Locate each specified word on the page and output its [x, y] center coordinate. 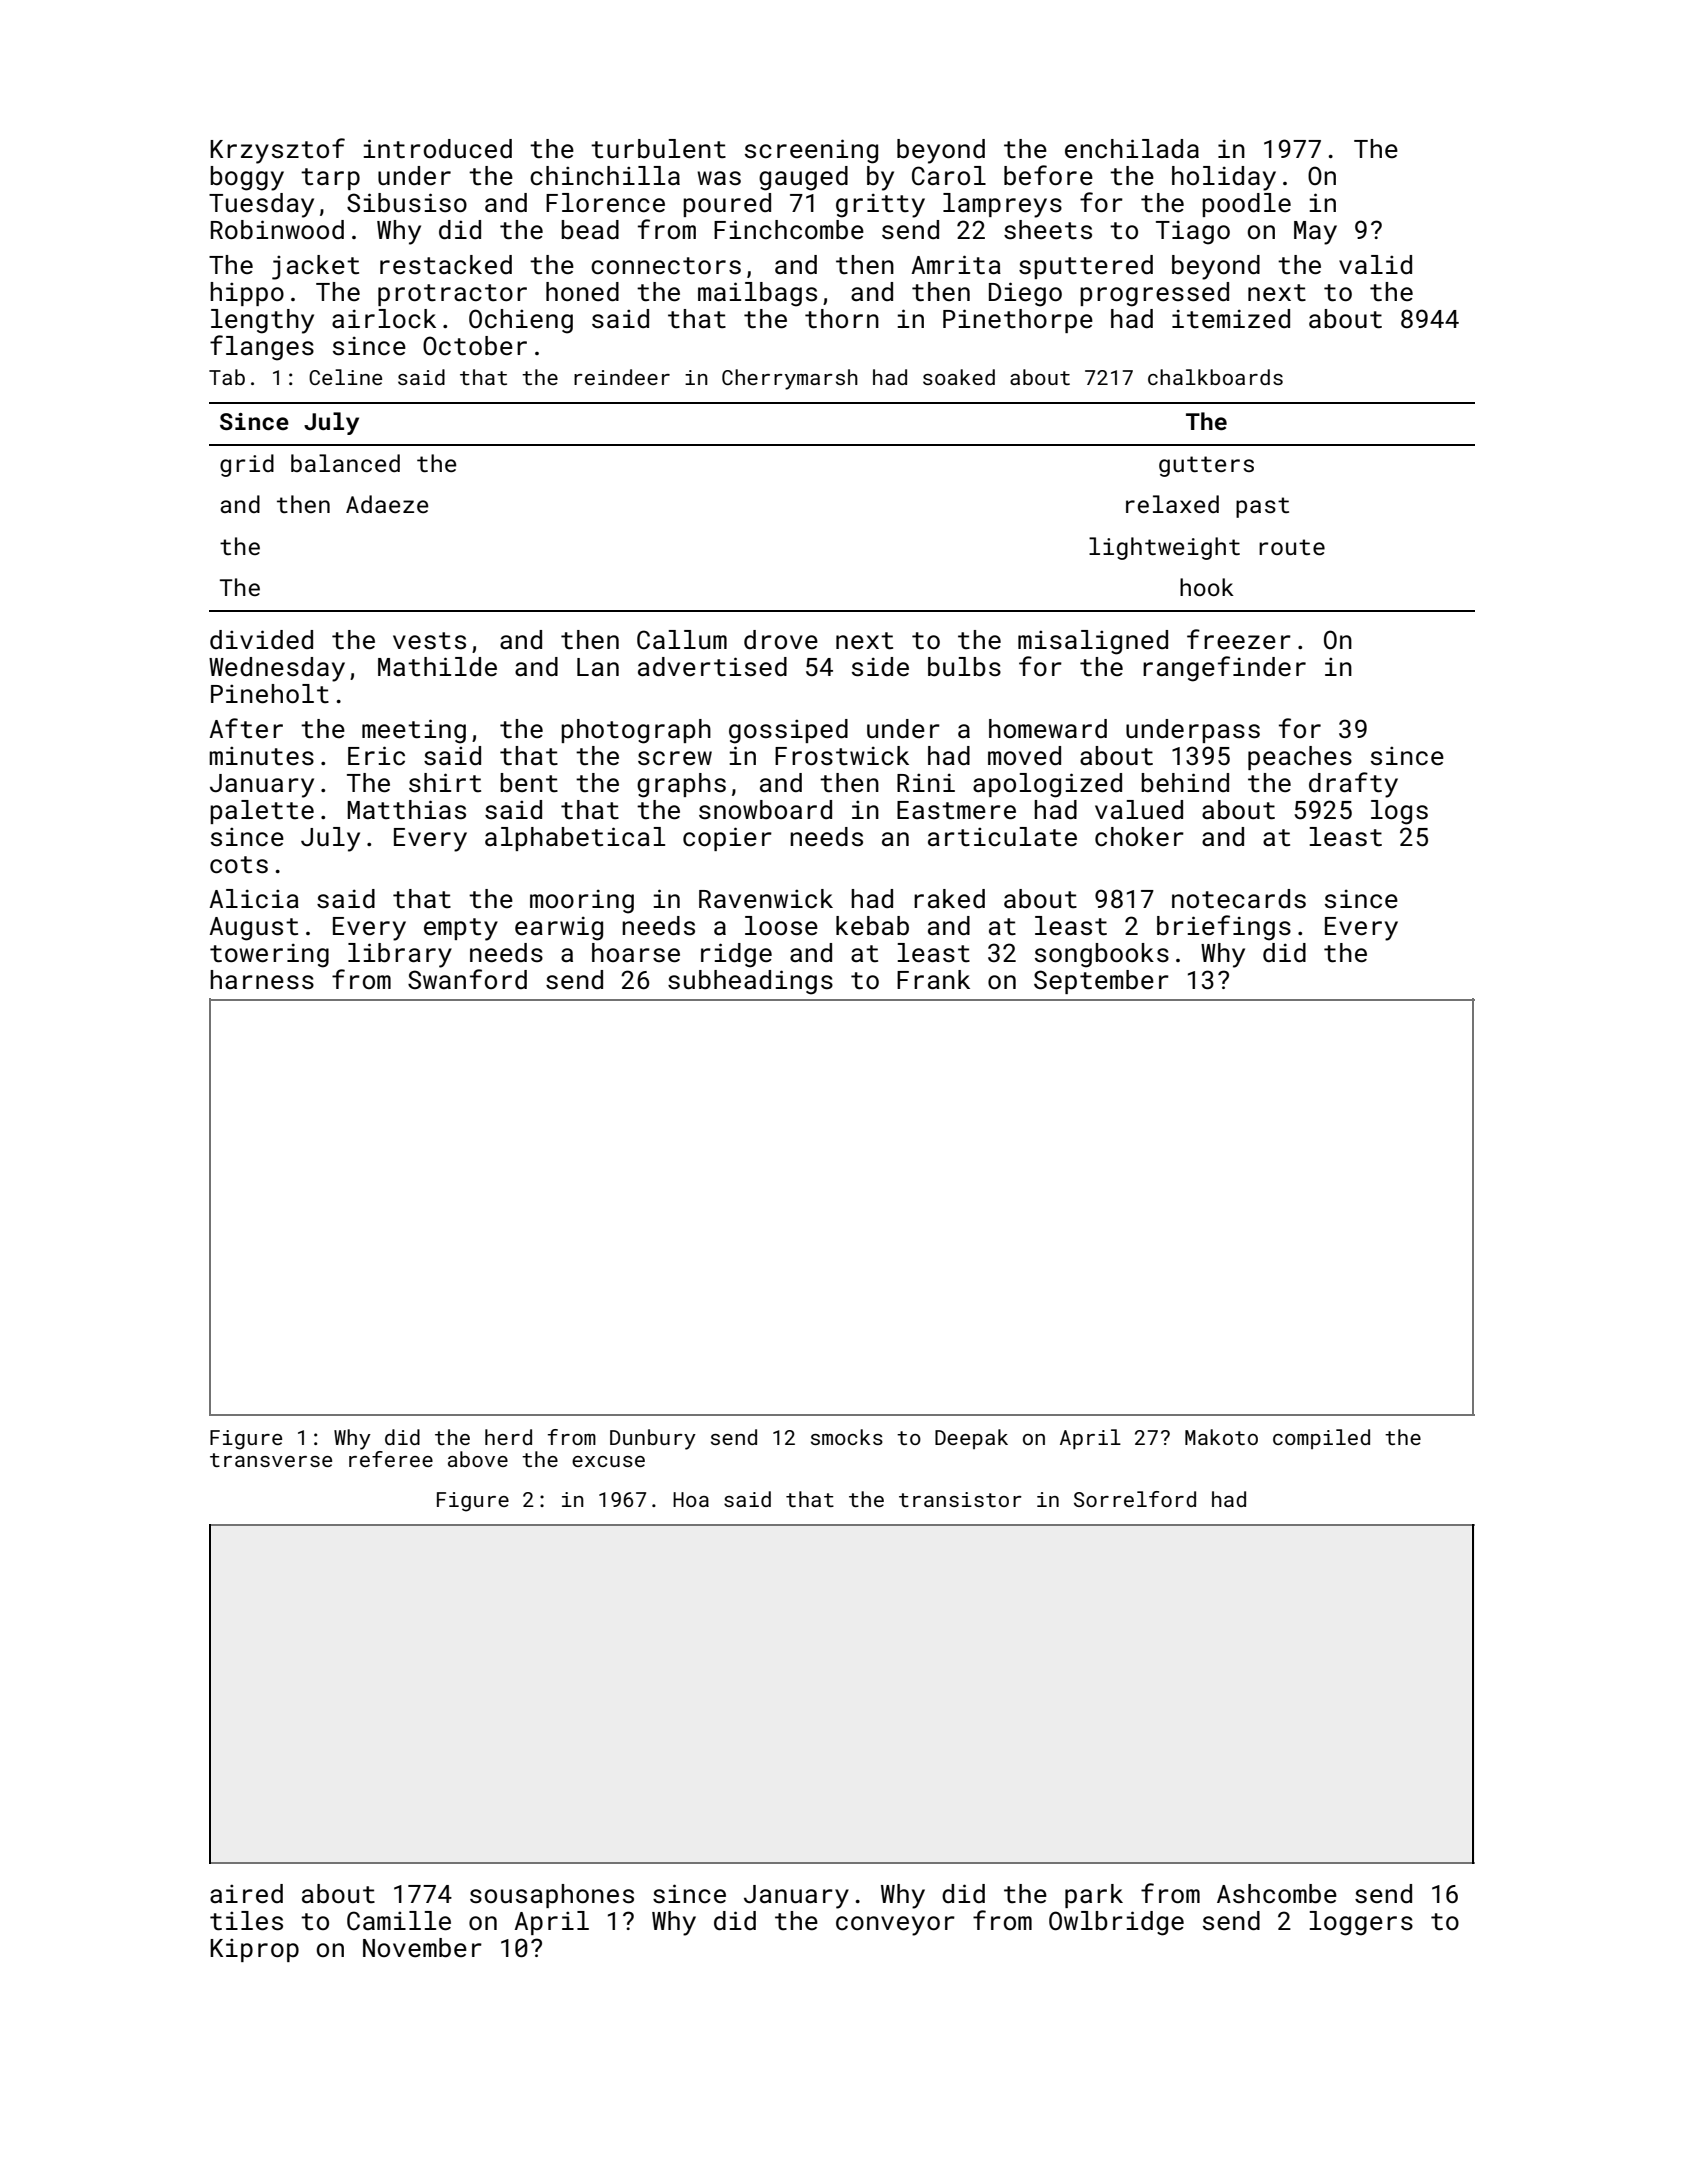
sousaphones [552, 1896]
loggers [1361, 1923]
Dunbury [653, 1439]
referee [391, 1459]
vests [429, 641]
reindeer [622, 377]
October [475, 346]
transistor [960, 1499]
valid [1375, 264]
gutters [1206, 466]
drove [781, 639]
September [1101, 982]
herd [508, 1437]
